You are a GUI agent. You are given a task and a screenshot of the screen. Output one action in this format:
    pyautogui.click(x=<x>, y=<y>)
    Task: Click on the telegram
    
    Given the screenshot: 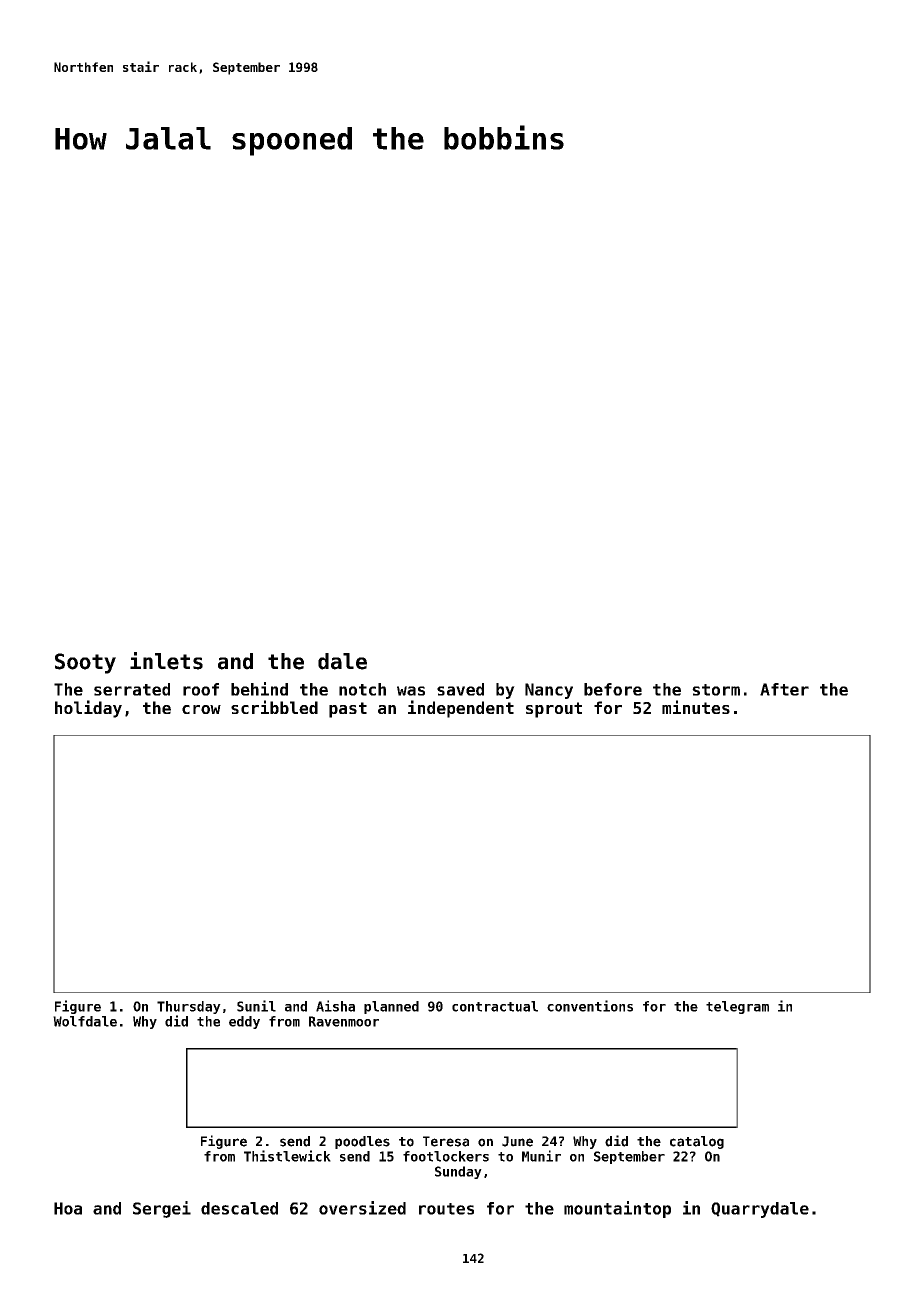 What is the action you would take?
    pyautogui.click(x=737, y=1007)
